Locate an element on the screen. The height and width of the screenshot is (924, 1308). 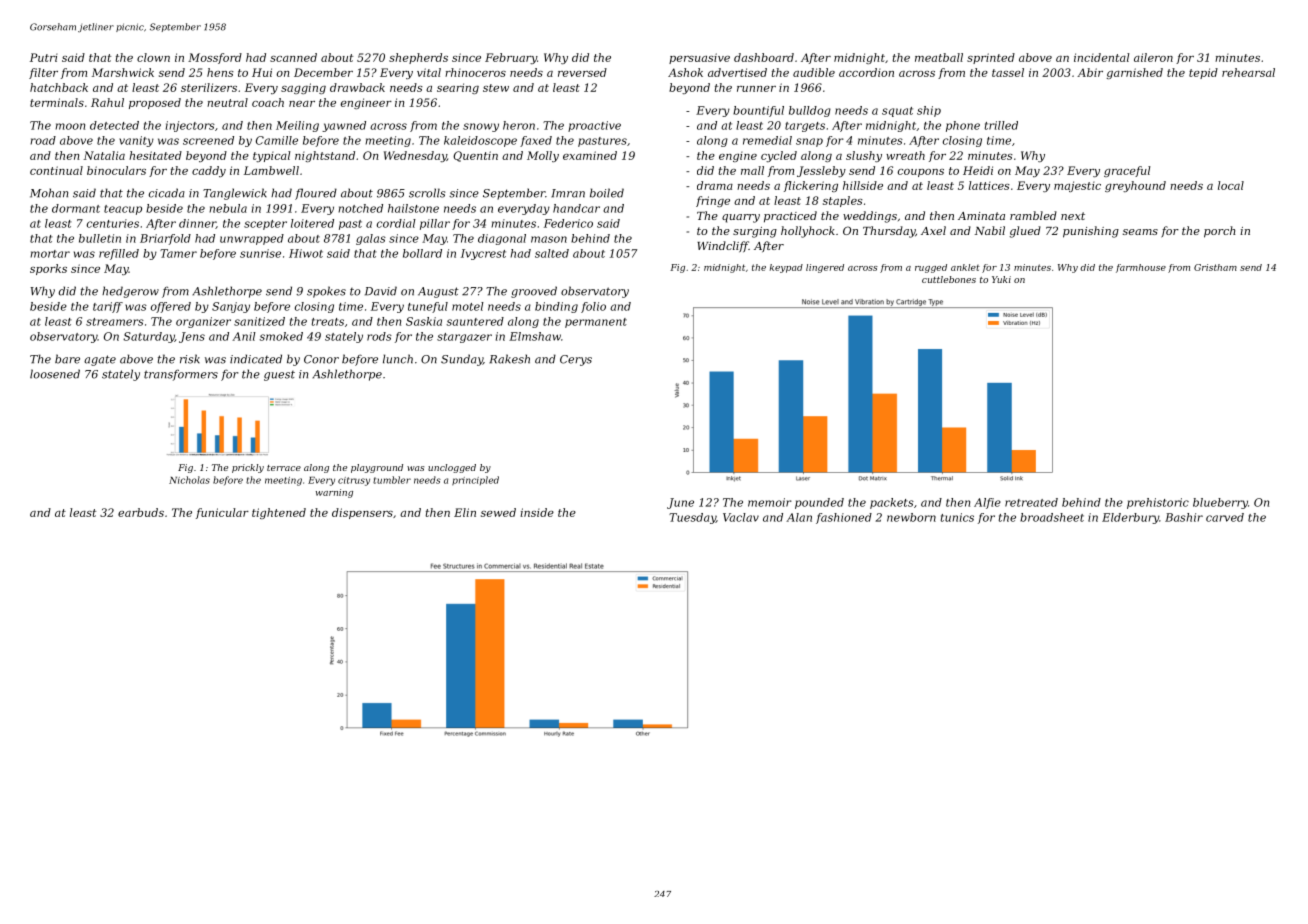
Aminata is located at coordinates (981, 216).
